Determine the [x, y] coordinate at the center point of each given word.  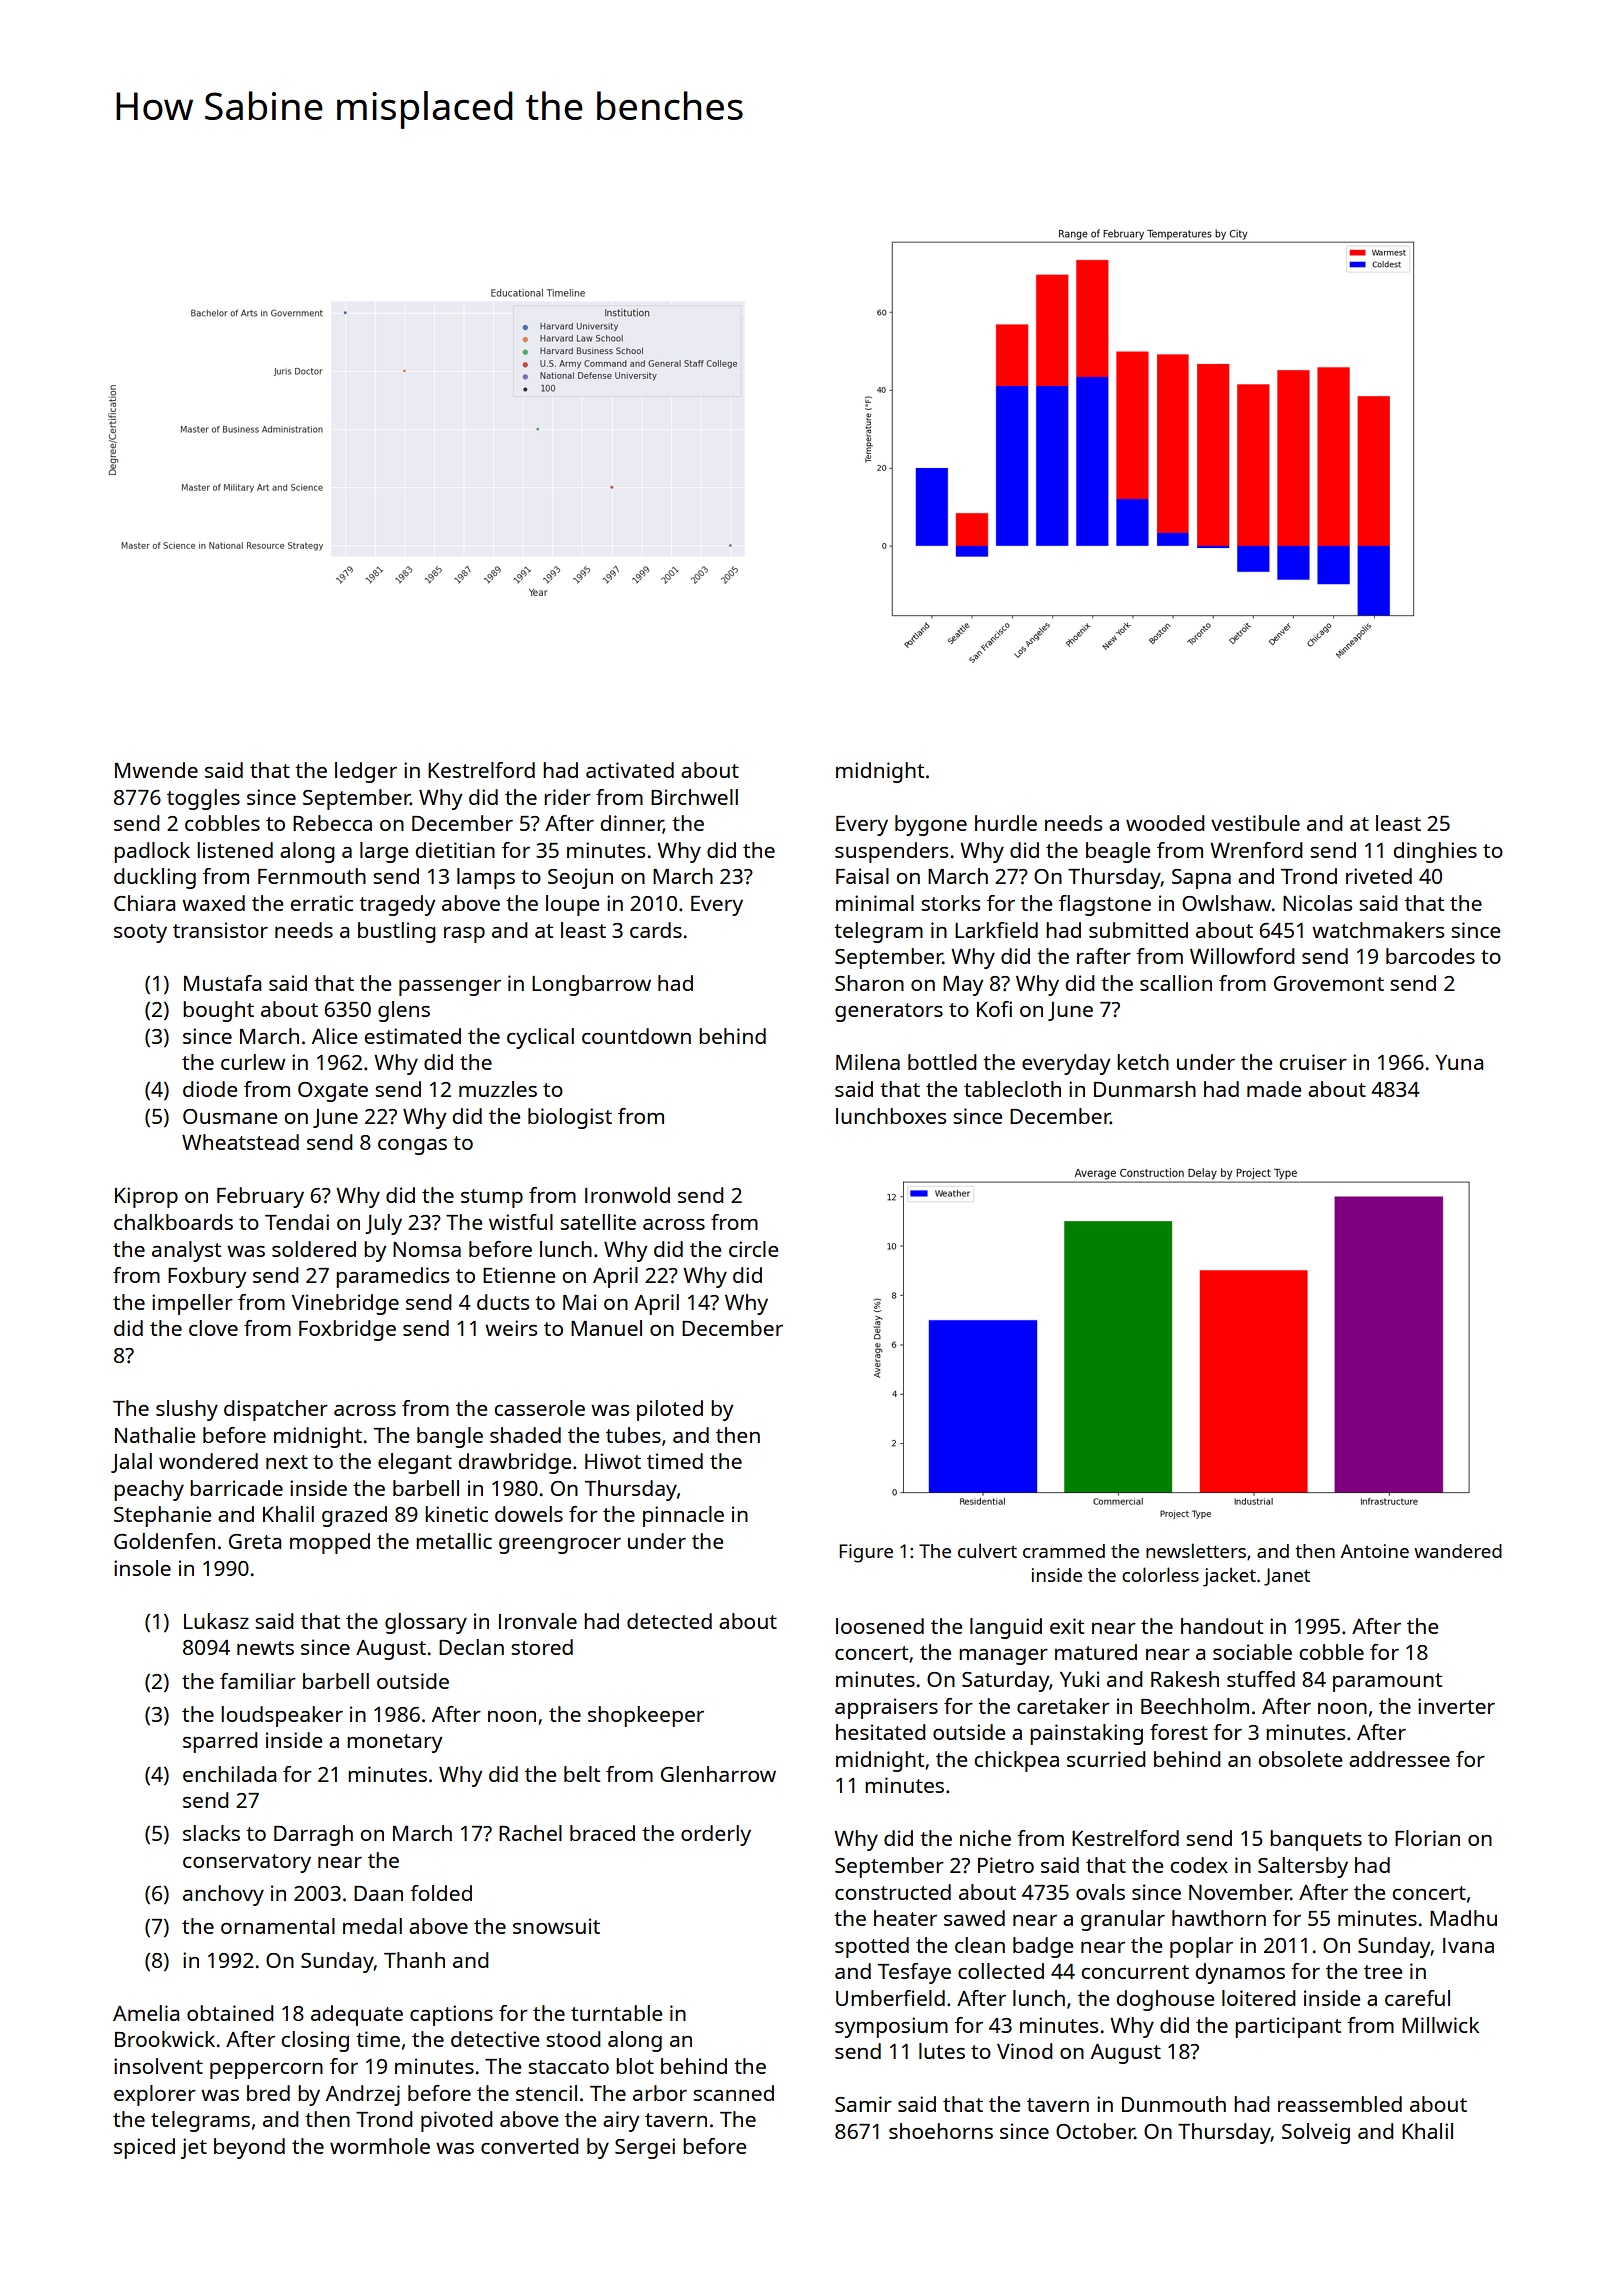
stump [492, 1198]
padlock [152, 852]
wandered [1458, 1551]
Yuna [1459, 1062]
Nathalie [155, 1435]
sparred [220, 1742]
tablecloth [1012, 1089]
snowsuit [556, 1926]
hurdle [1006, 823]
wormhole [380, 2146]
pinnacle [683, 1516]
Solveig [1316, 2133]
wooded [1165, 823]
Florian [1427, 1838]
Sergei [645, 2148]
